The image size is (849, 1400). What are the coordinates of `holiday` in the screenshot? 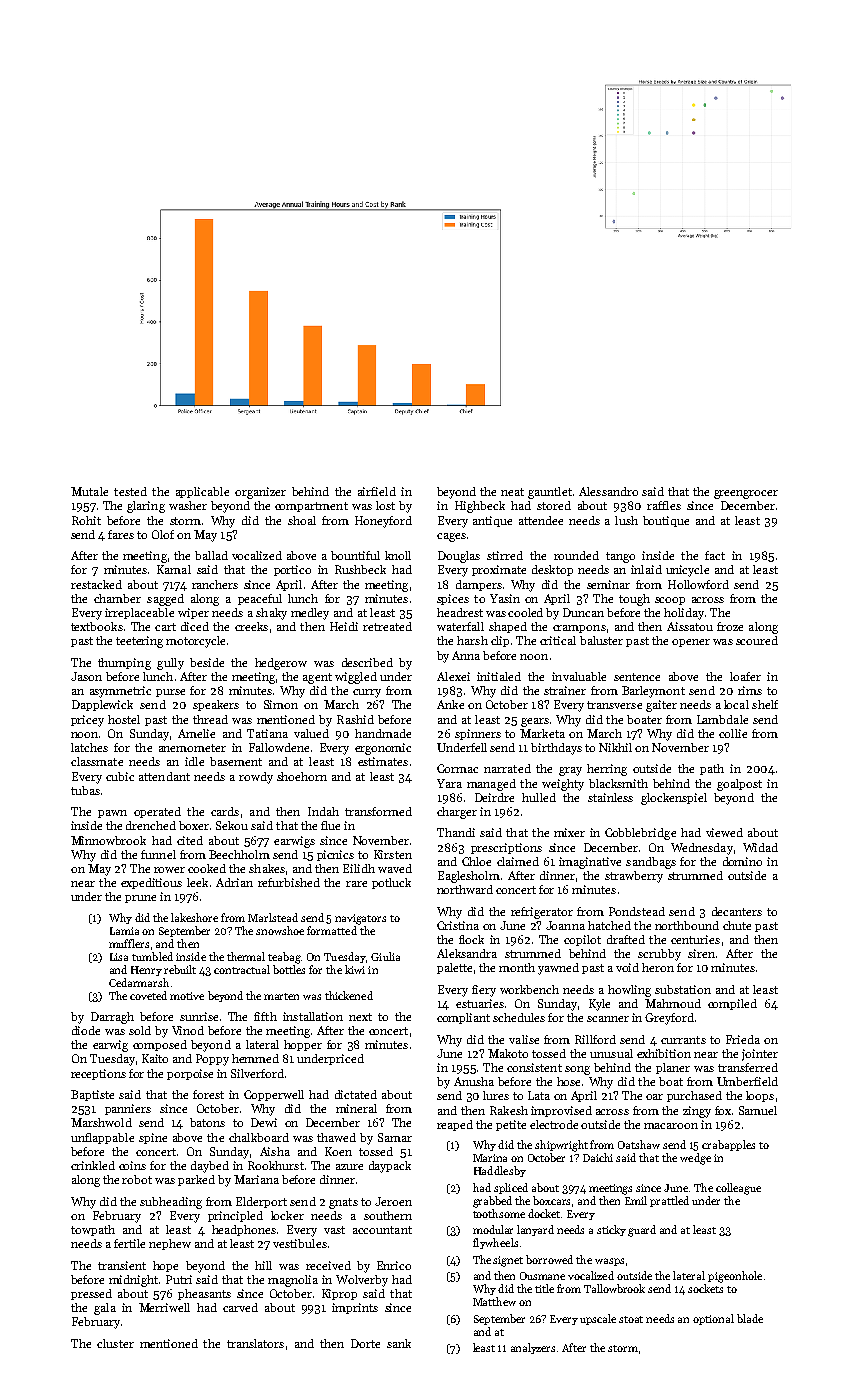 It's located at (684, 614).
